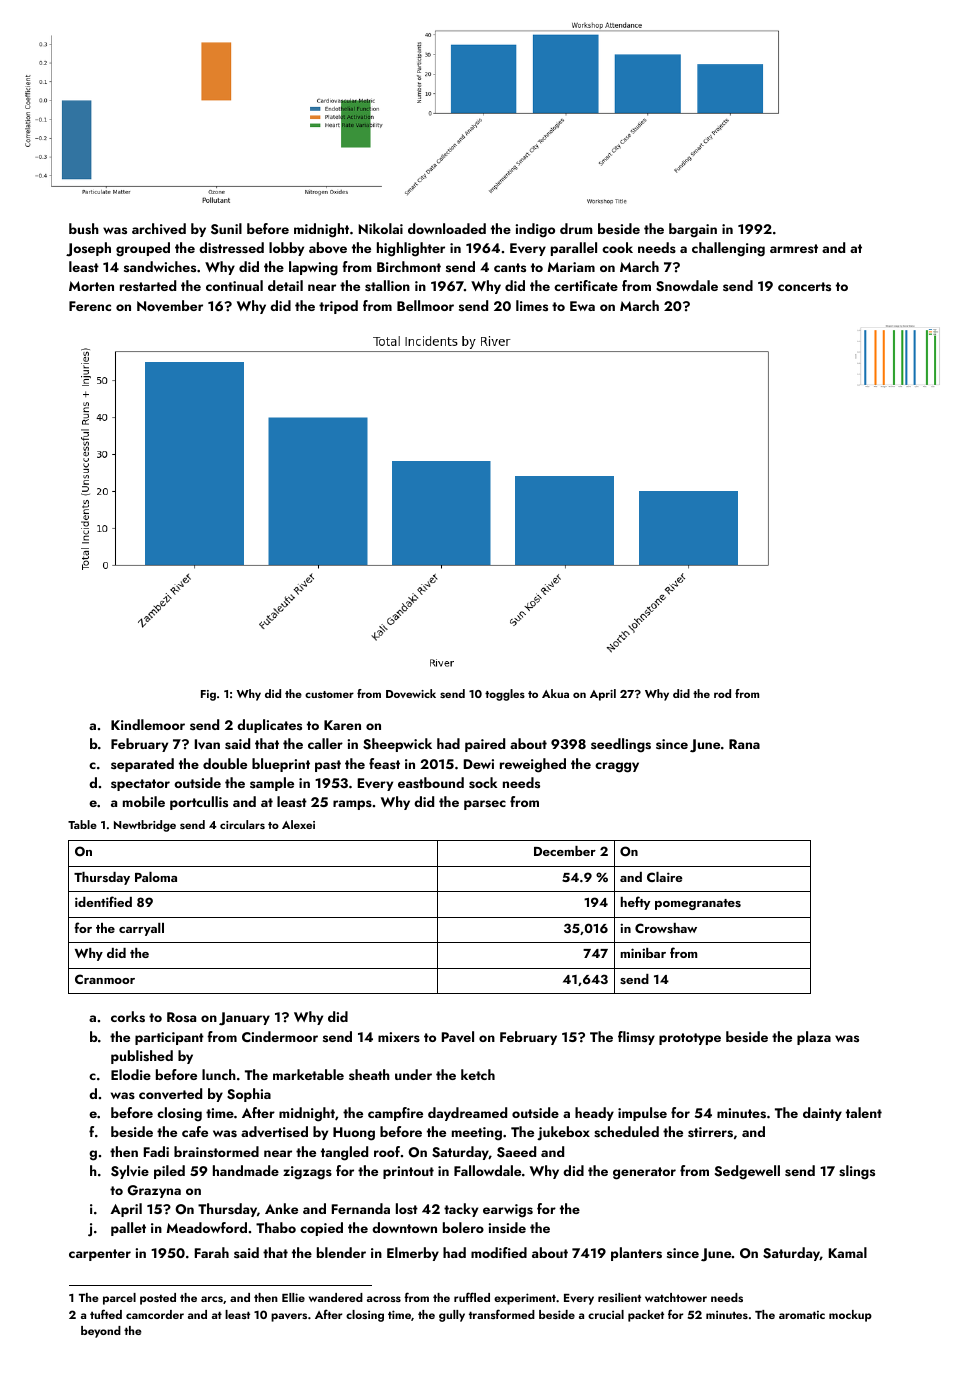 This document has width=960, height=1390. I want to click on Ferenc, so click(90, 306).
